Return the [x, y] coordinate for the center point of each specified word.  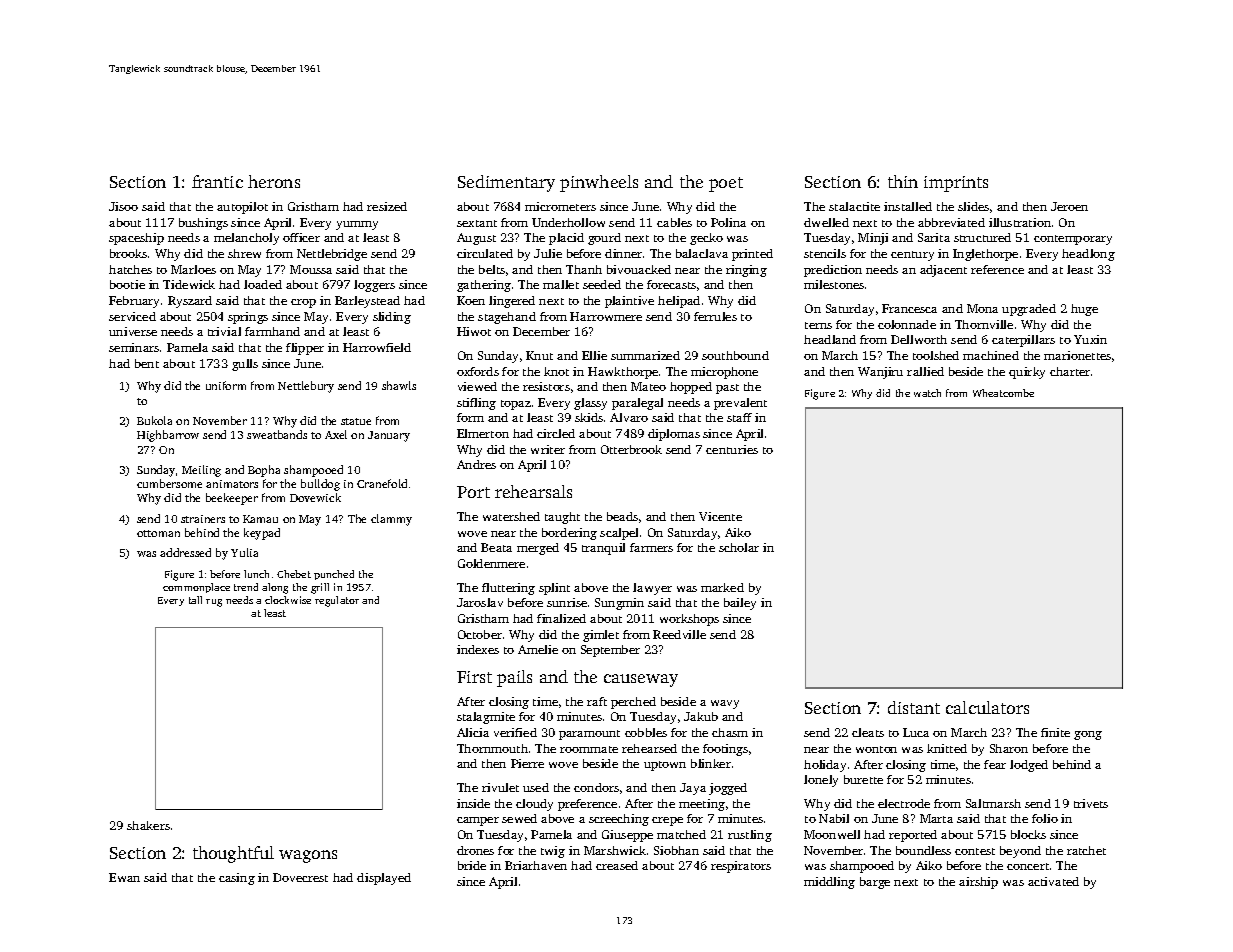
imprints [956, 184]
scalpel [619, 534]
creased [617, 865]
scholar [739, 547]
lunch [256, 574]
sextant [477, 223]
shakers [148, 825]
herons [274, 181]
